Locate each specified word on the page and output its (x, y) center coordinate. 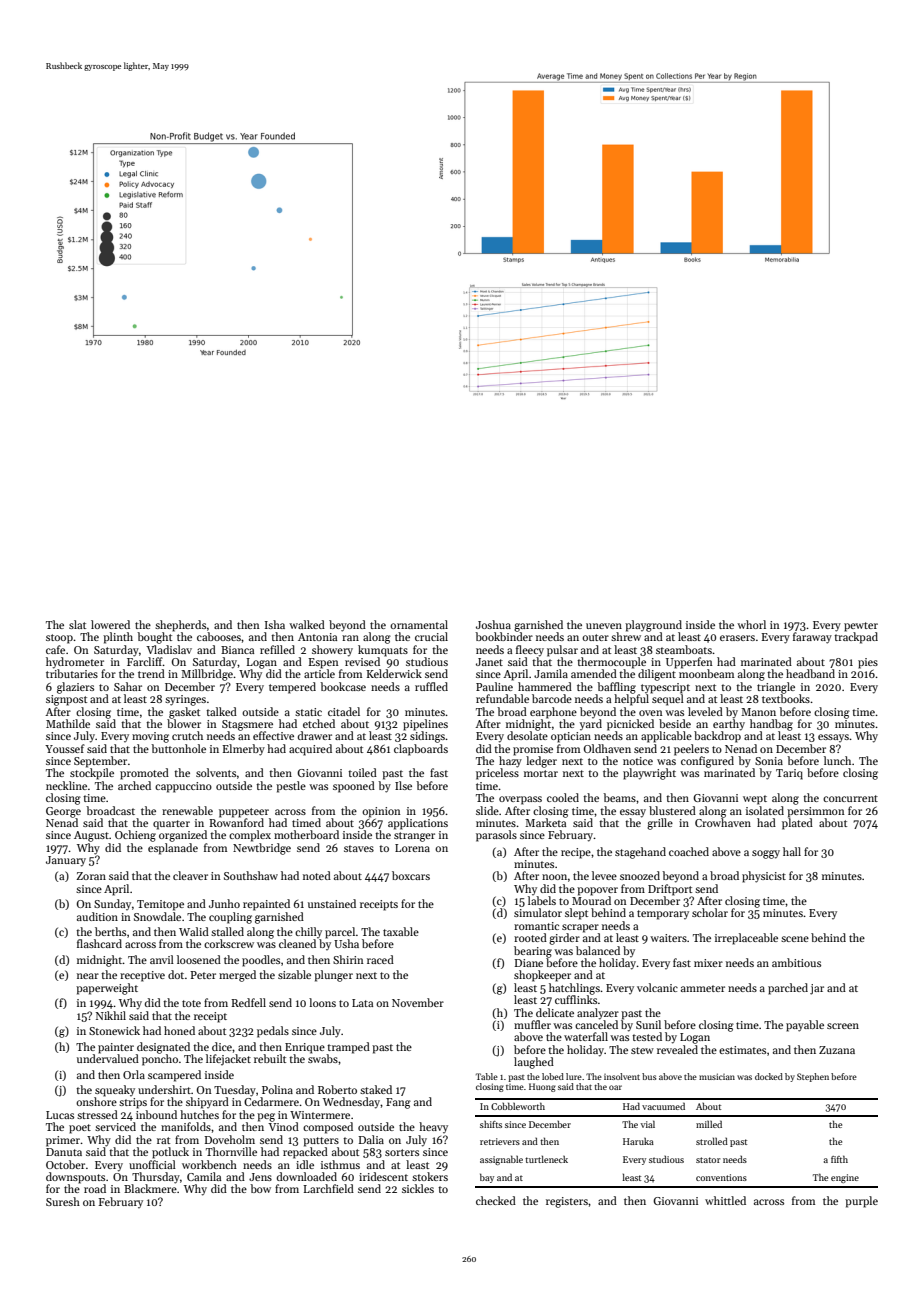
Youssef (65, 748)
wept (755, 800)
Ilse (403, 785)
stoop (59, 639)
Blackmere (150, 1188)
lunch (837, 760)
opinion (381, 812)
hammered (545, 686)
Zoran (91, 876)
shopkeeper (542, 976)
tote (191, 1003)
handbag (771, 725)
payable (805, 1026)
